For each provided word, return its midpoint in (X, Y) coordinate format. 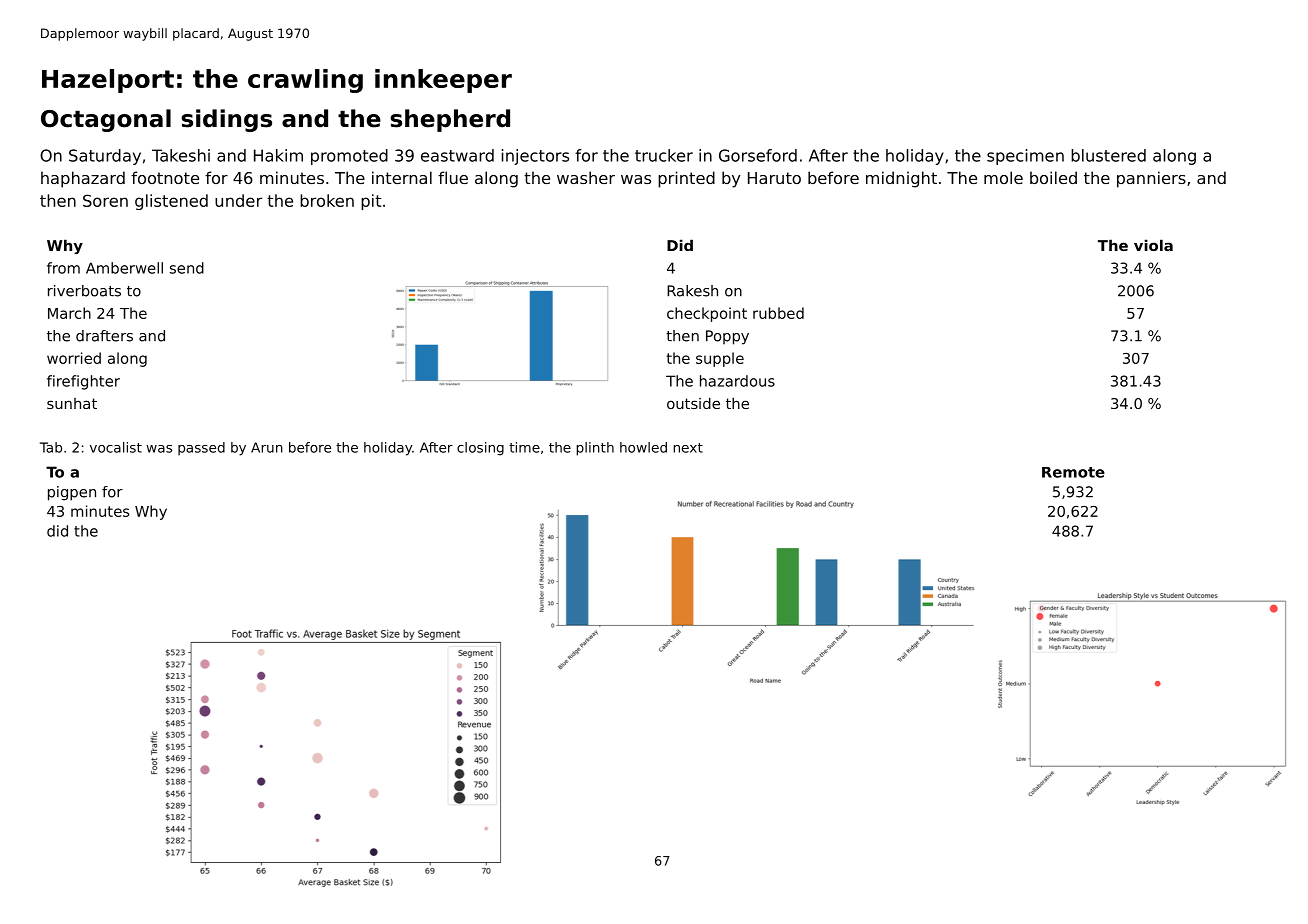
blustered (1108, 155)
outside (693, 403)
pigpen (72, 493)
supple (720, 359)
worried (74, 358)
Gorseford (758, 155)
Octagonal (106, 120)
